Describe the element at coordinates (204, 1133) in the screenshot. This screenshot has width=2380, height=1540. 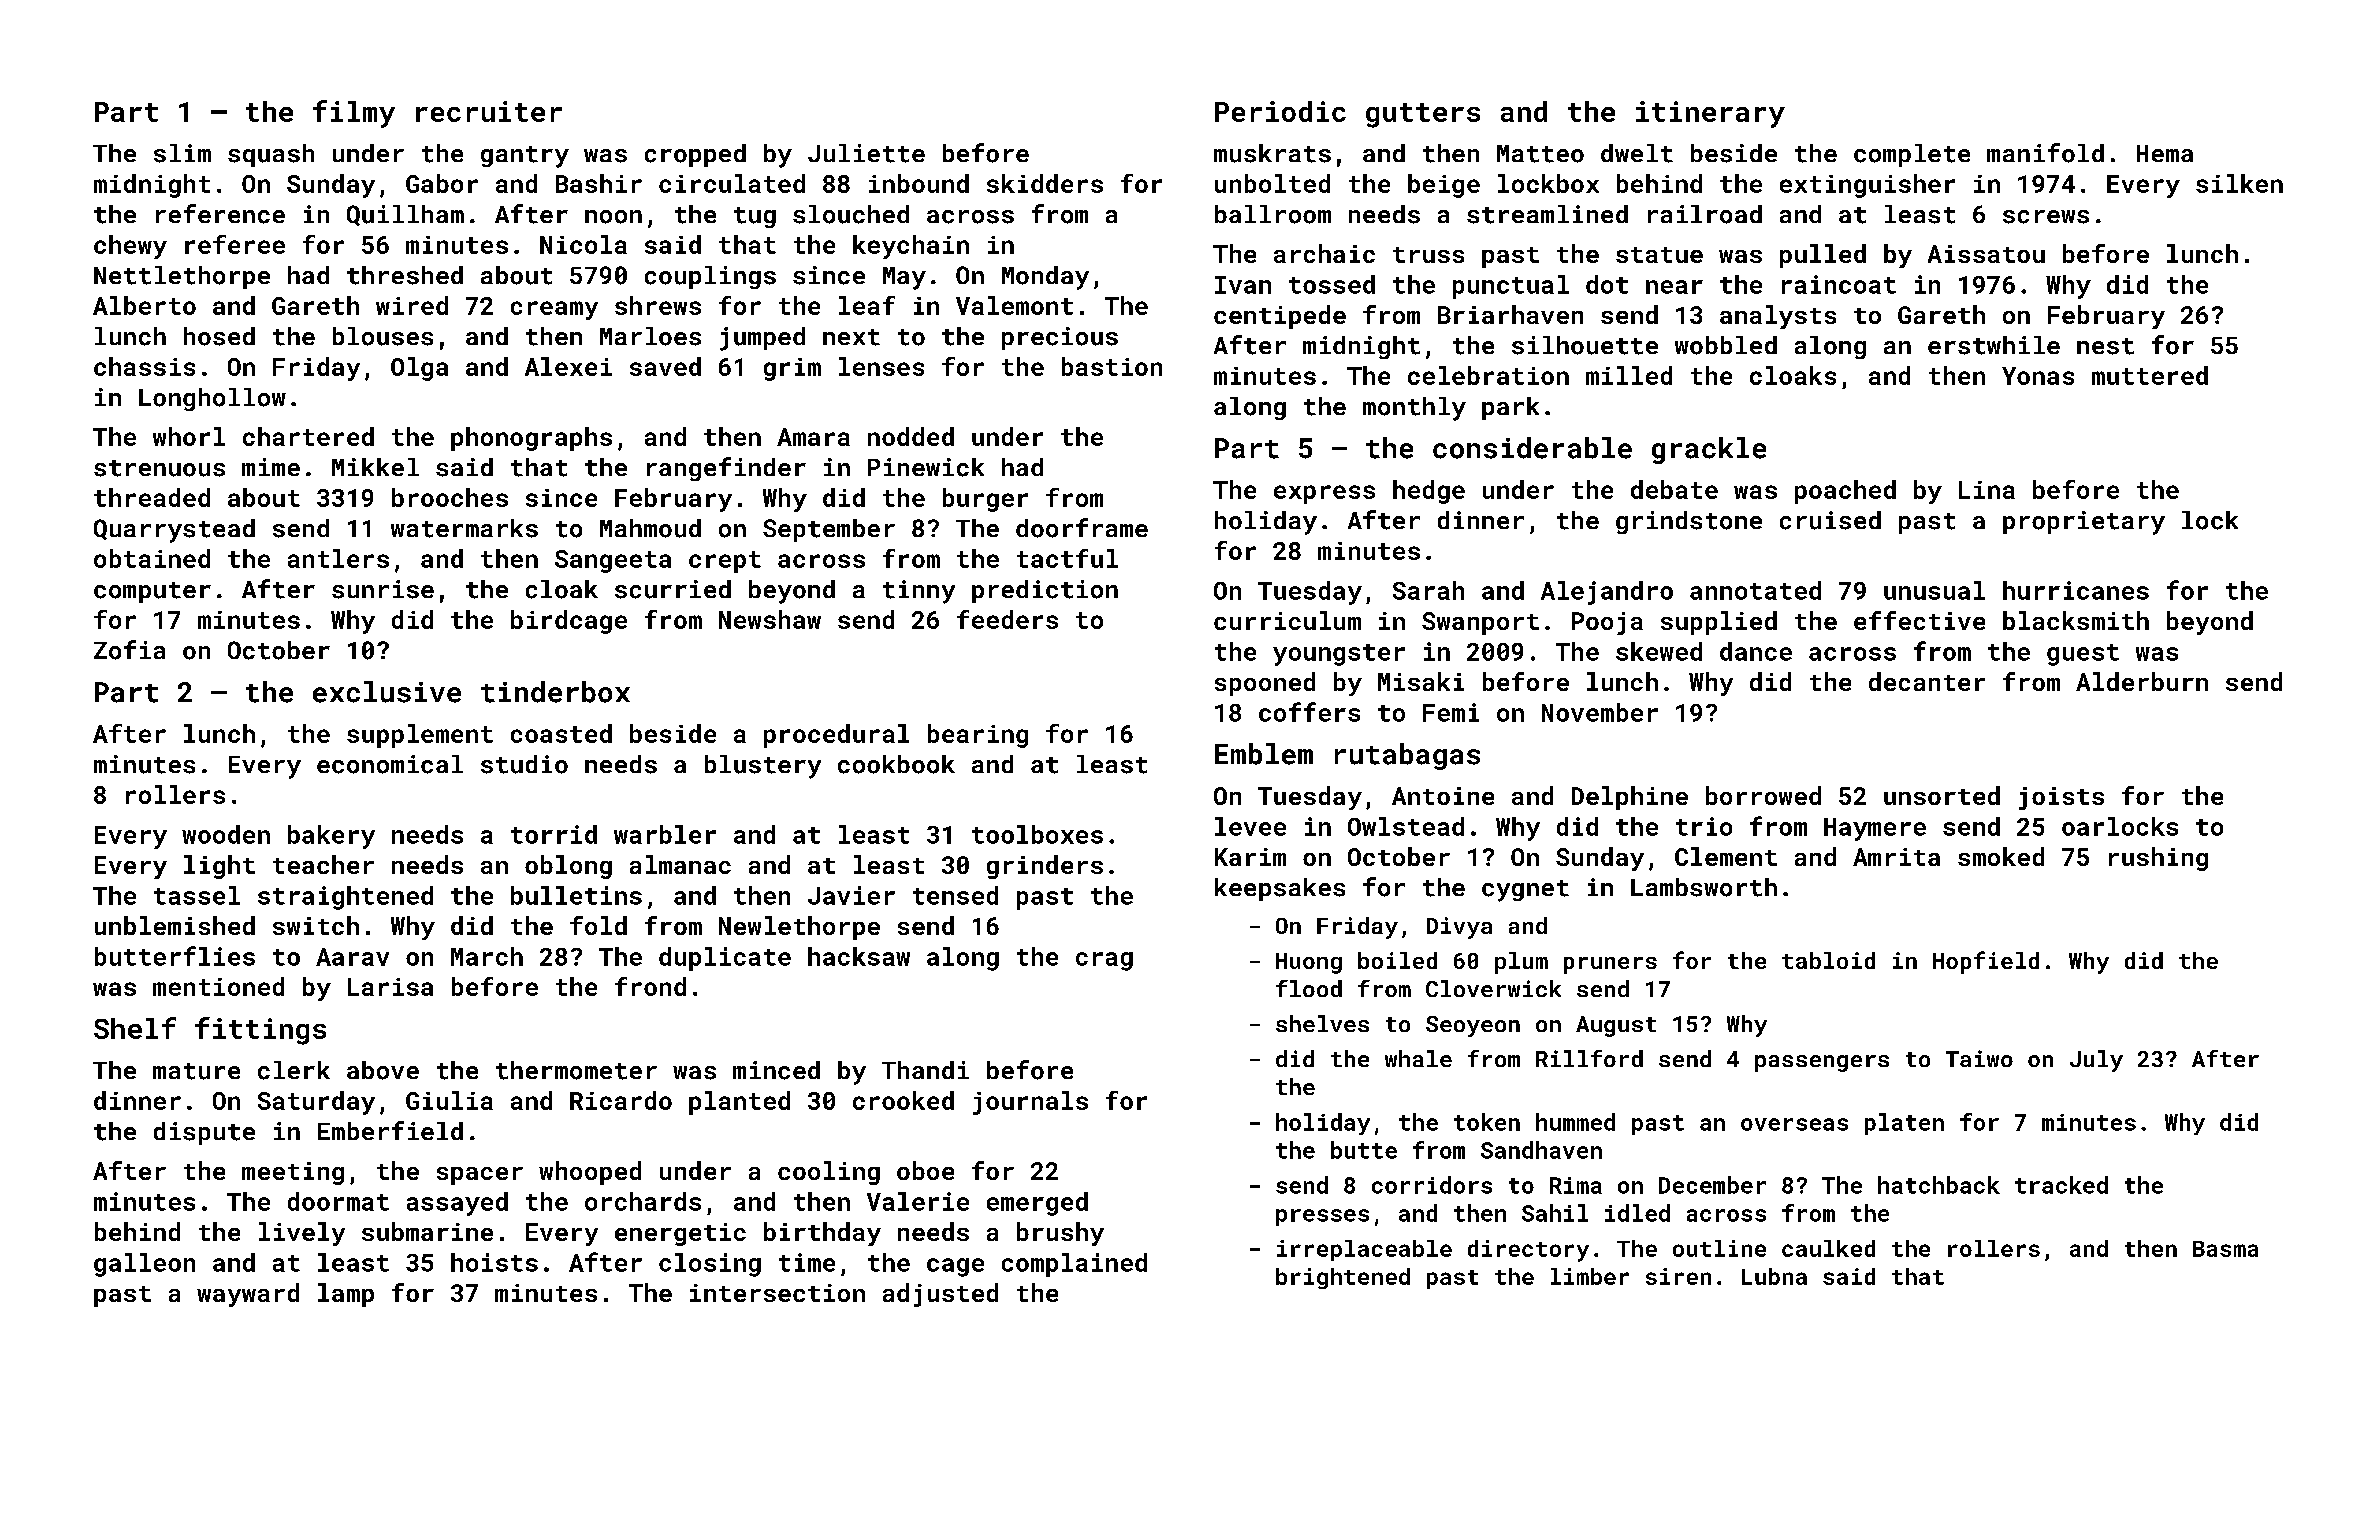
I see `dispute` at that location.
